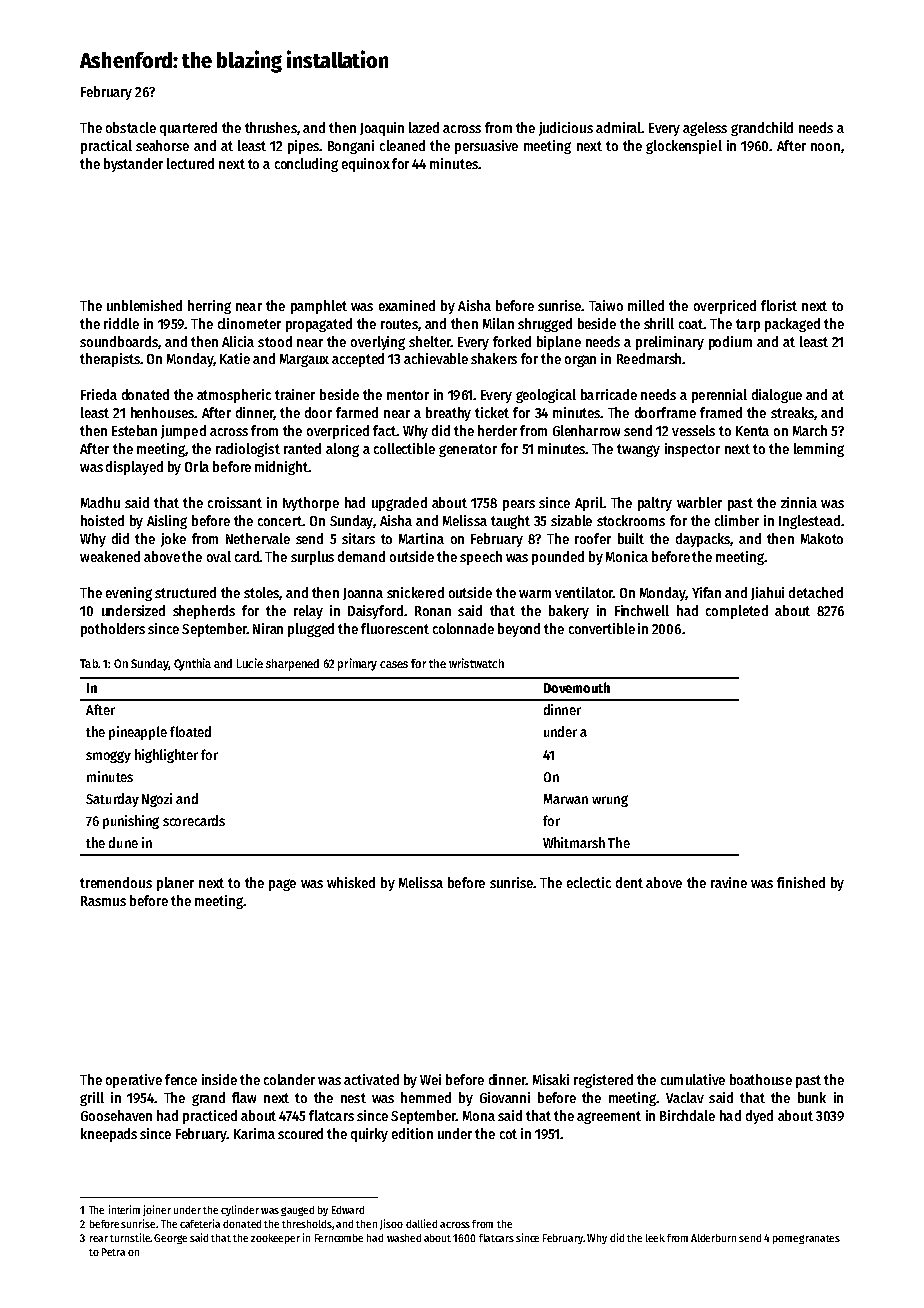 The image size is (924, 1308). What do you see at coordinates (705, 129) in the screenshot?
I see `ageless` at bounding box center [705, 129].
